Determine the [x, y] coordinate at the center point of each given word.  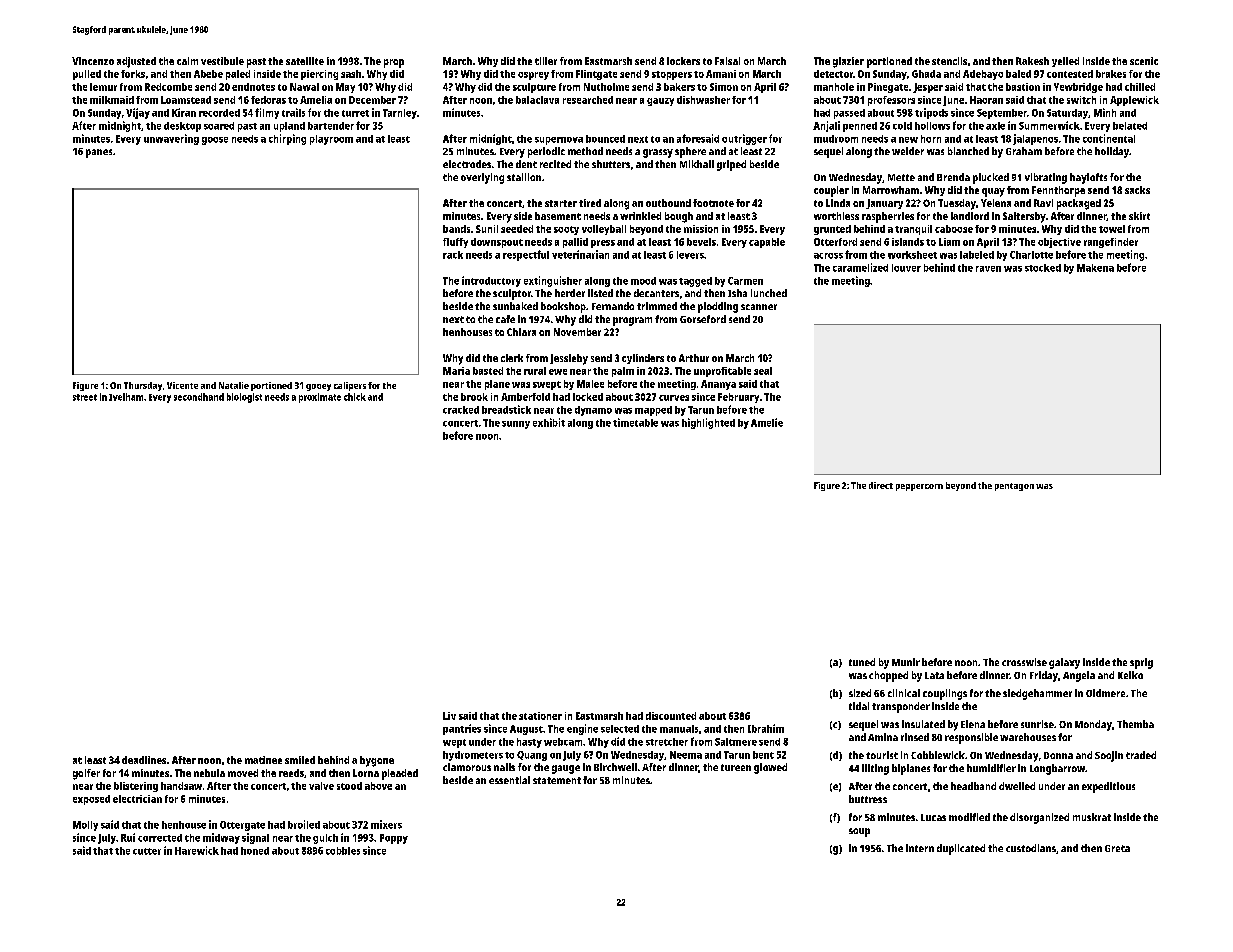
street [85, 397]
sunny [516, 425]
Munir [906, 662]
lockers [683, 61]
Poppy [394, 839]
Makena [1095, 268]
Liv [449, 716]
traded [1141, 755]
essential [509, 780]
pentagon [1014, 487]
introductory [491, 281]
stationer [540, 716]
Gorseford [703, 319]
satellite [305, 61]
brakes [1111, 74]
